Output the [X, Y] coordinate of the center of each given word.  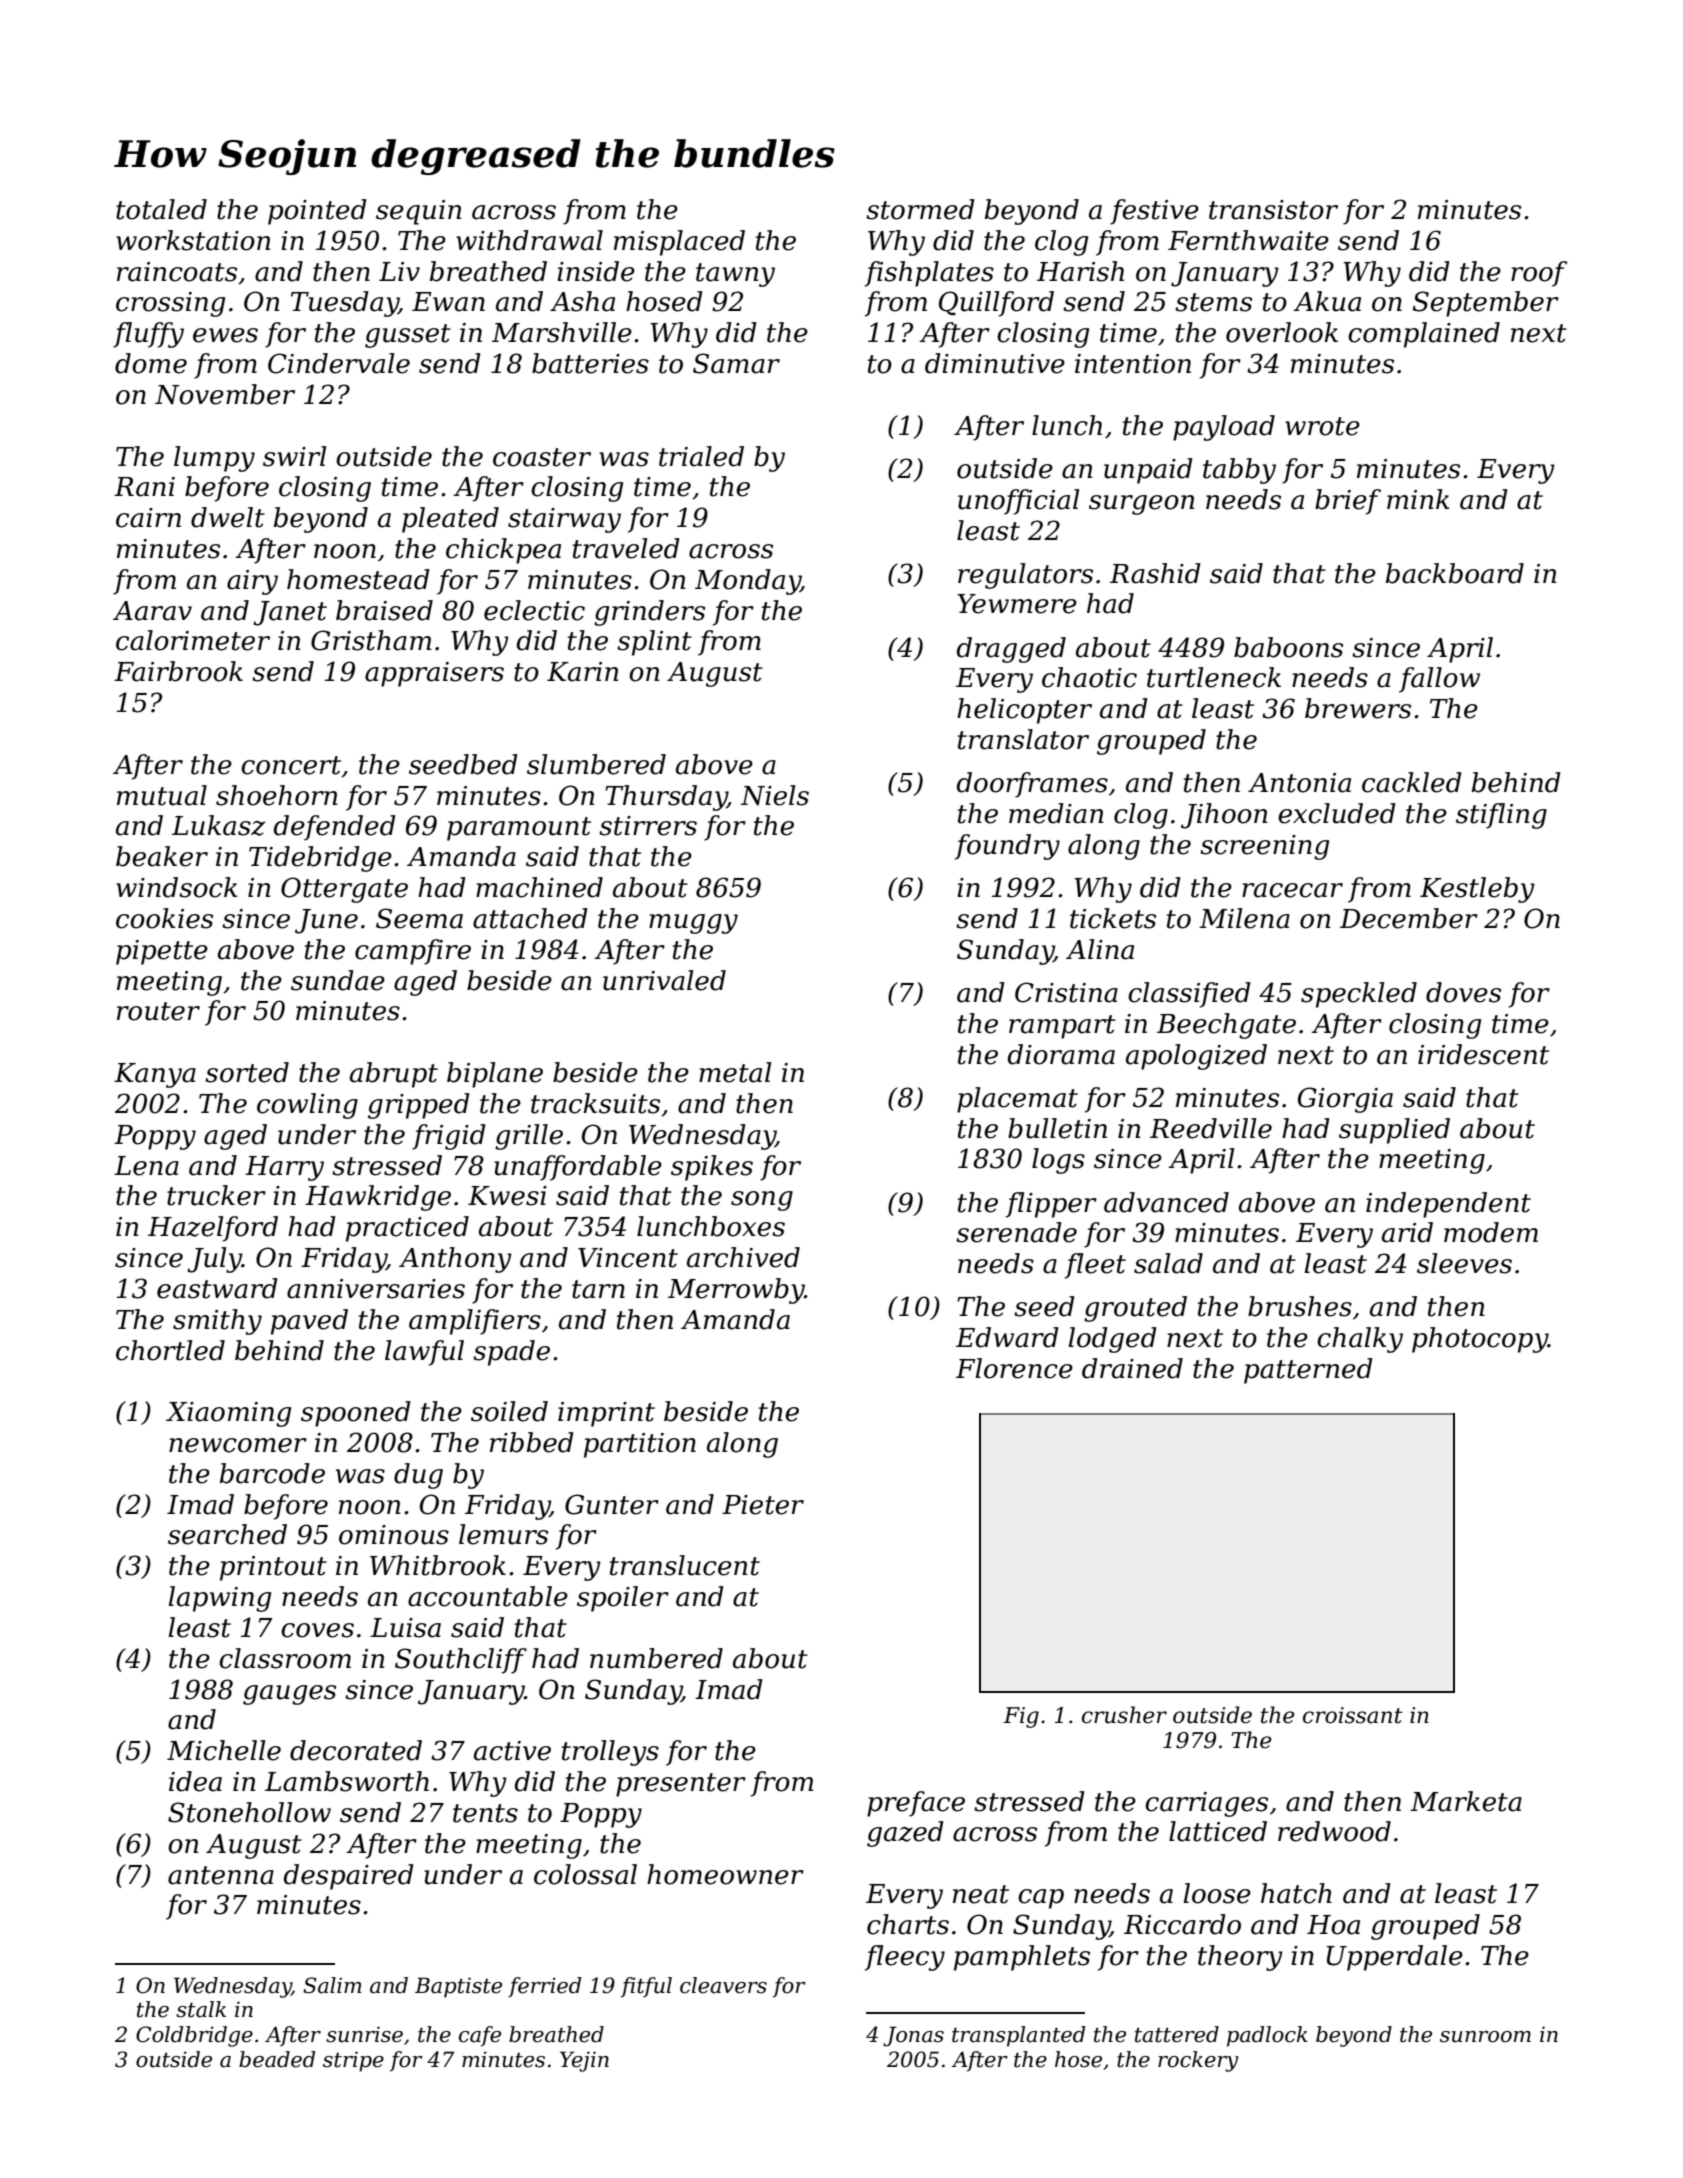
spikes [712, 1168]
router [158, 1011]
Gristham [371, 640]
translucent [685, 1565]
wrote [1322, 426]
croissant [1353, 1715]
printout [273, 1568]
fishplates [929, 274]
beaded [277, 2059]
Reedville [1211, 1128]
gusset [408, 336]
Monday [748, 582]
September [1486, 304]
